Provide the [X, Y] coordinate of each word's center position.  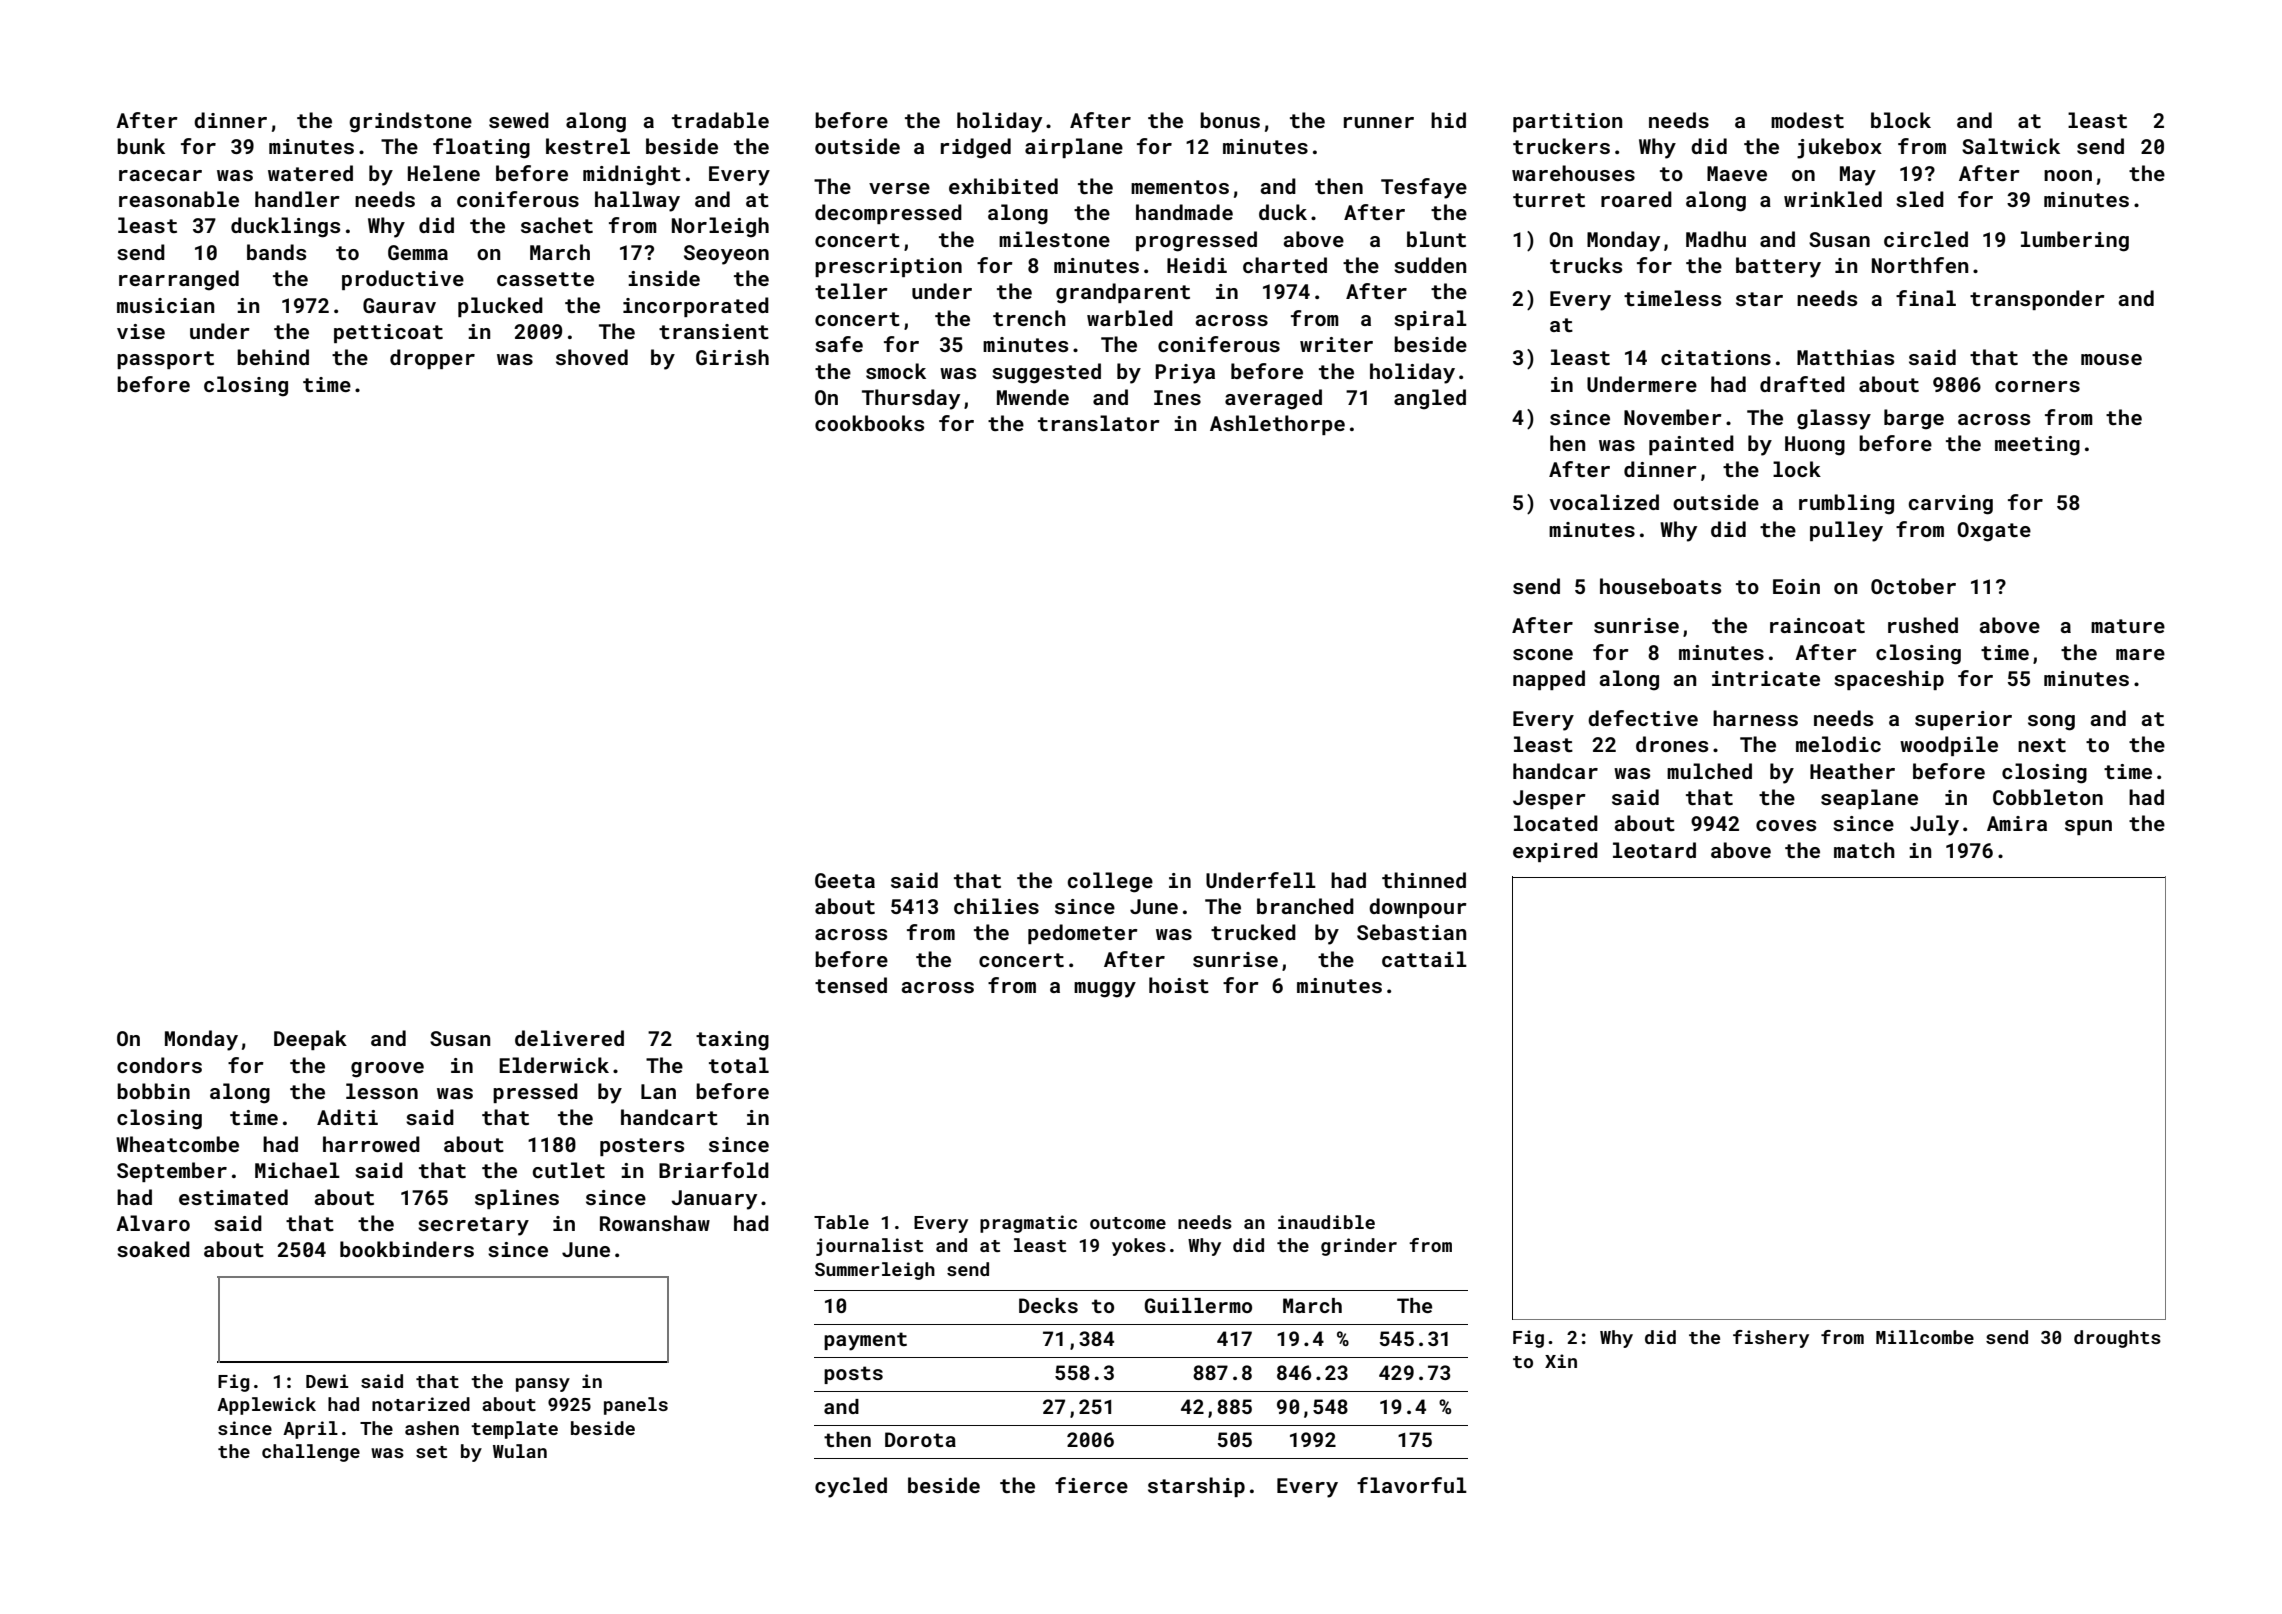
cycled [851, 1487]
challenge [311, 1453]
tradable [720, 120]
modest [1807, 120]
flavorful [1412, 1485]
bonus [1230, 120]
